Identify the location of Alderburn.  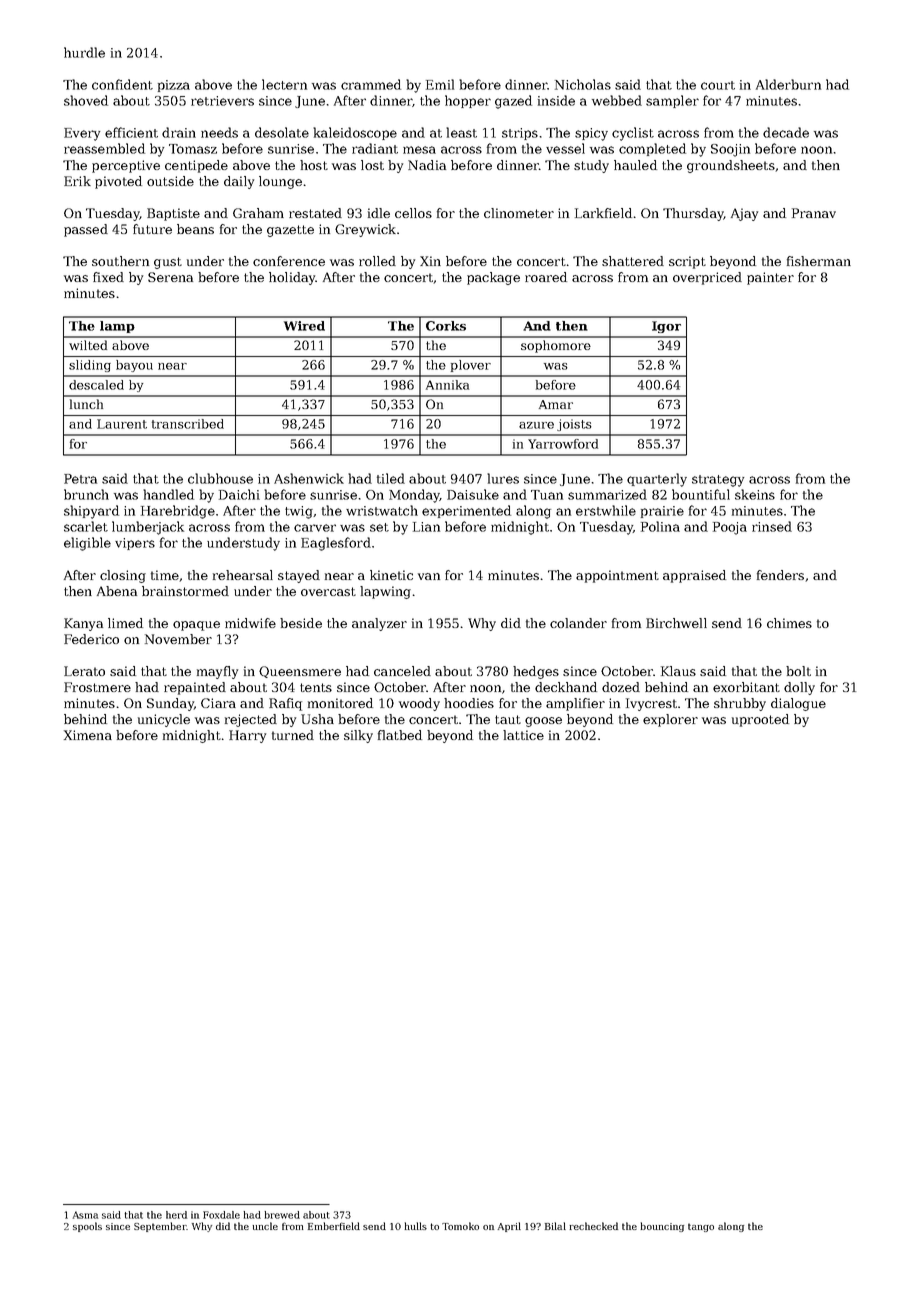
(788, 84).
